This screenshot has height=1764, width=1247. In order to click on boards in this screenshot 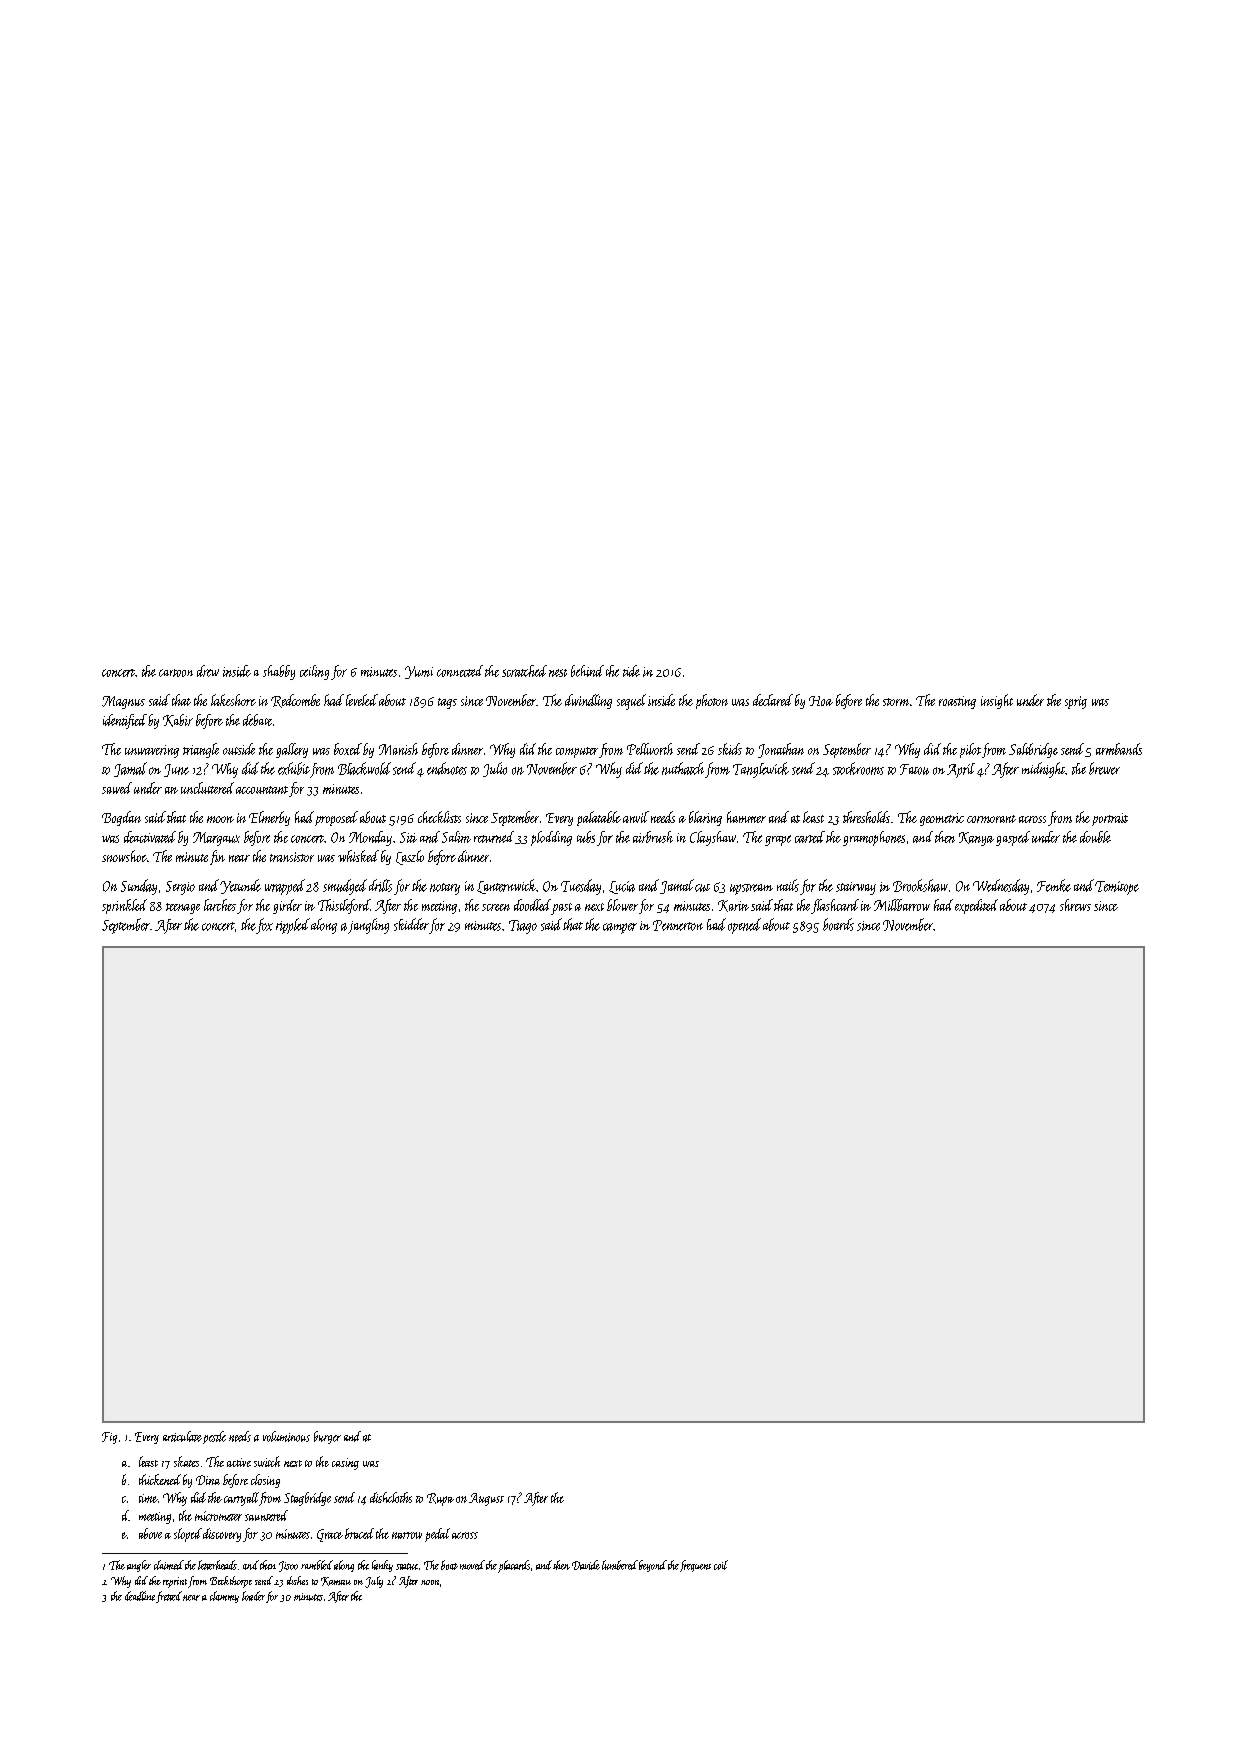, I will do `click(838, 924)`.
